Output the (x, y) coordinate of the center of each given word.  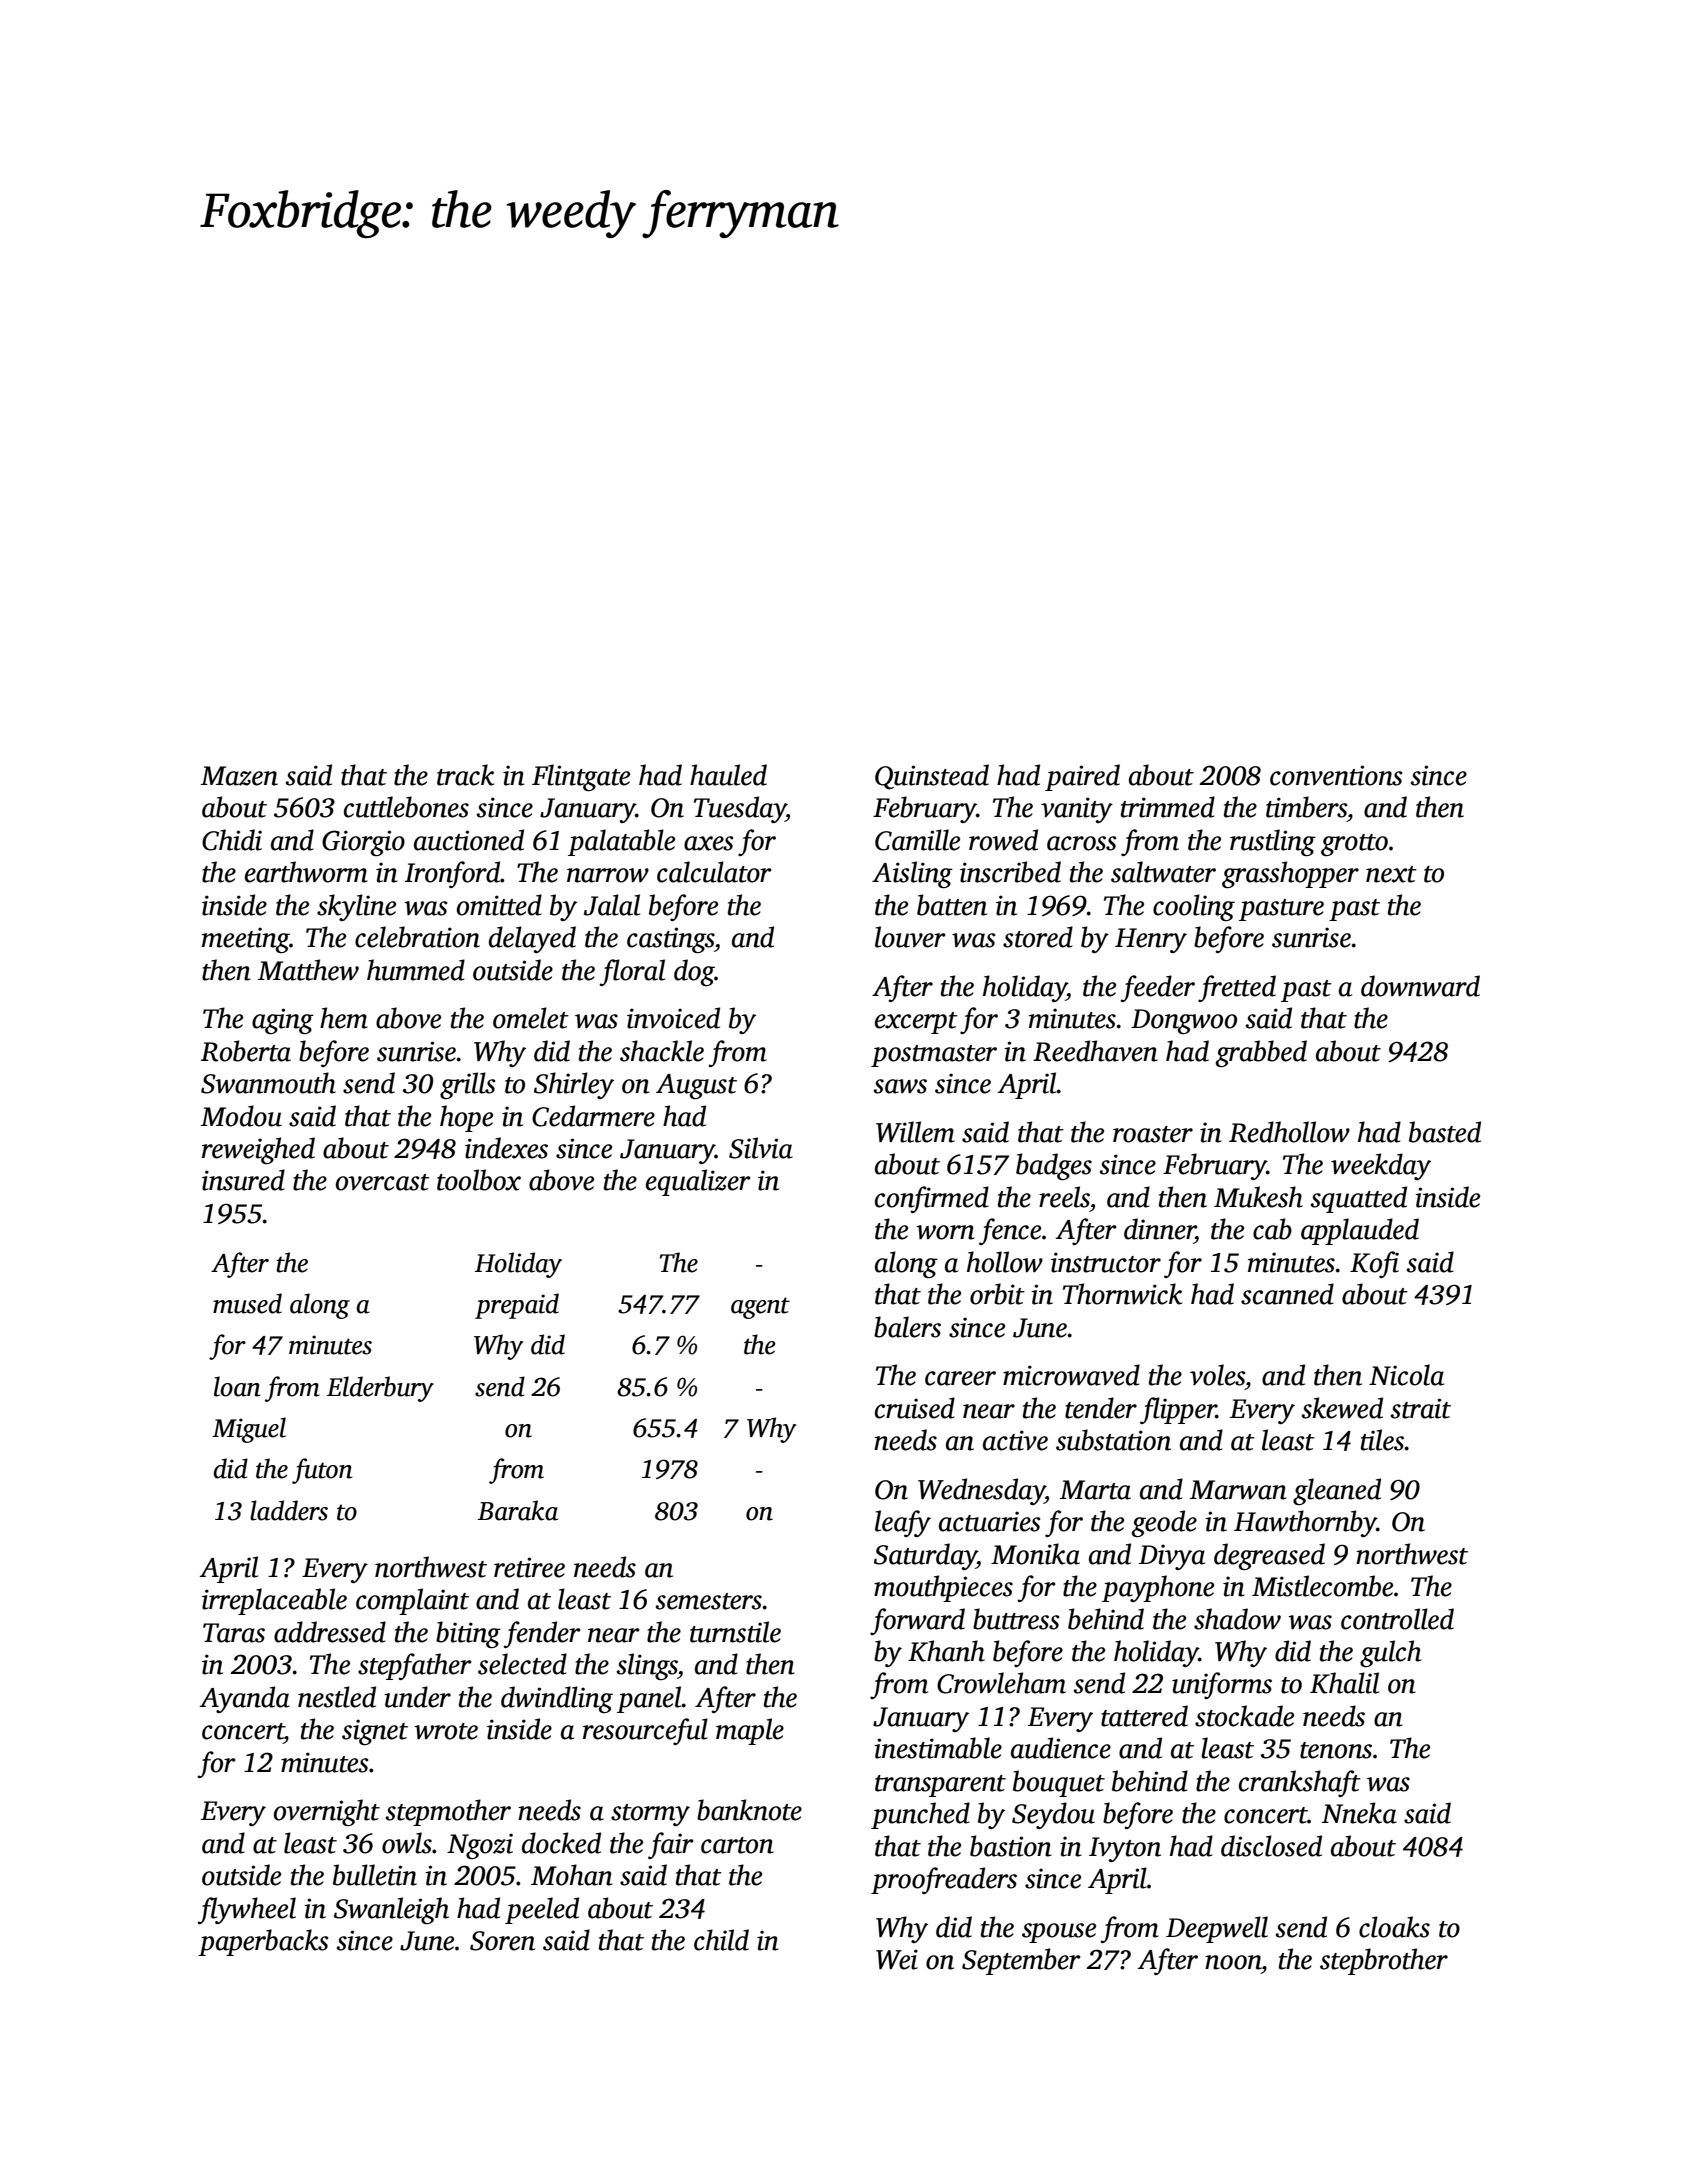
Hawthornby (1305, 1523)
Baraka (518, 1510)
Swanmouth (268, 1083)
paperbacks (263, 1942)
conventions (1336, 775)
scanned (1287, 1294)
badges (1054, 1166)
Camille (917, 840)
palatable (621, 842)
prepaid (517, 1306)
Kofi (1374, 1264)
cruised (915, 1408)
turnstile (735, 1632)
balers (907, 1327)
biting (468, 1634)
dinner (1159, 1229)
